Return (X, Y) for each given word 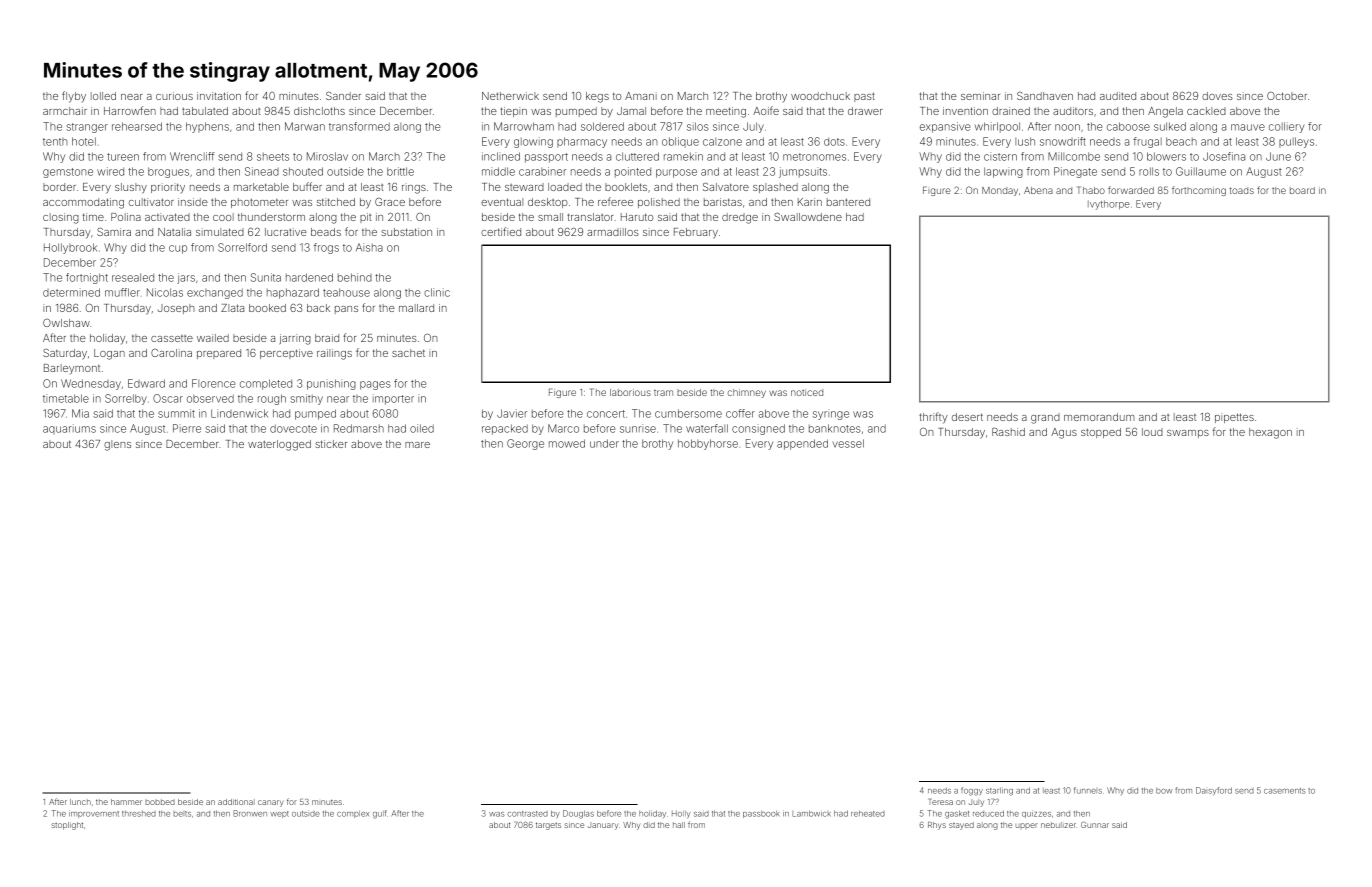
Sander (343, 96)
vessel (848, 443)
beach (1181, 141)
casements (1284, 791)
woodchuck (820, 96)
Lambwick (811, 813)
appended (802, 444)
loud (1152, 432)
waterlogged (279, 445)
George (525, 444)
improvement (94, 814)
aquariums (69, 429)
